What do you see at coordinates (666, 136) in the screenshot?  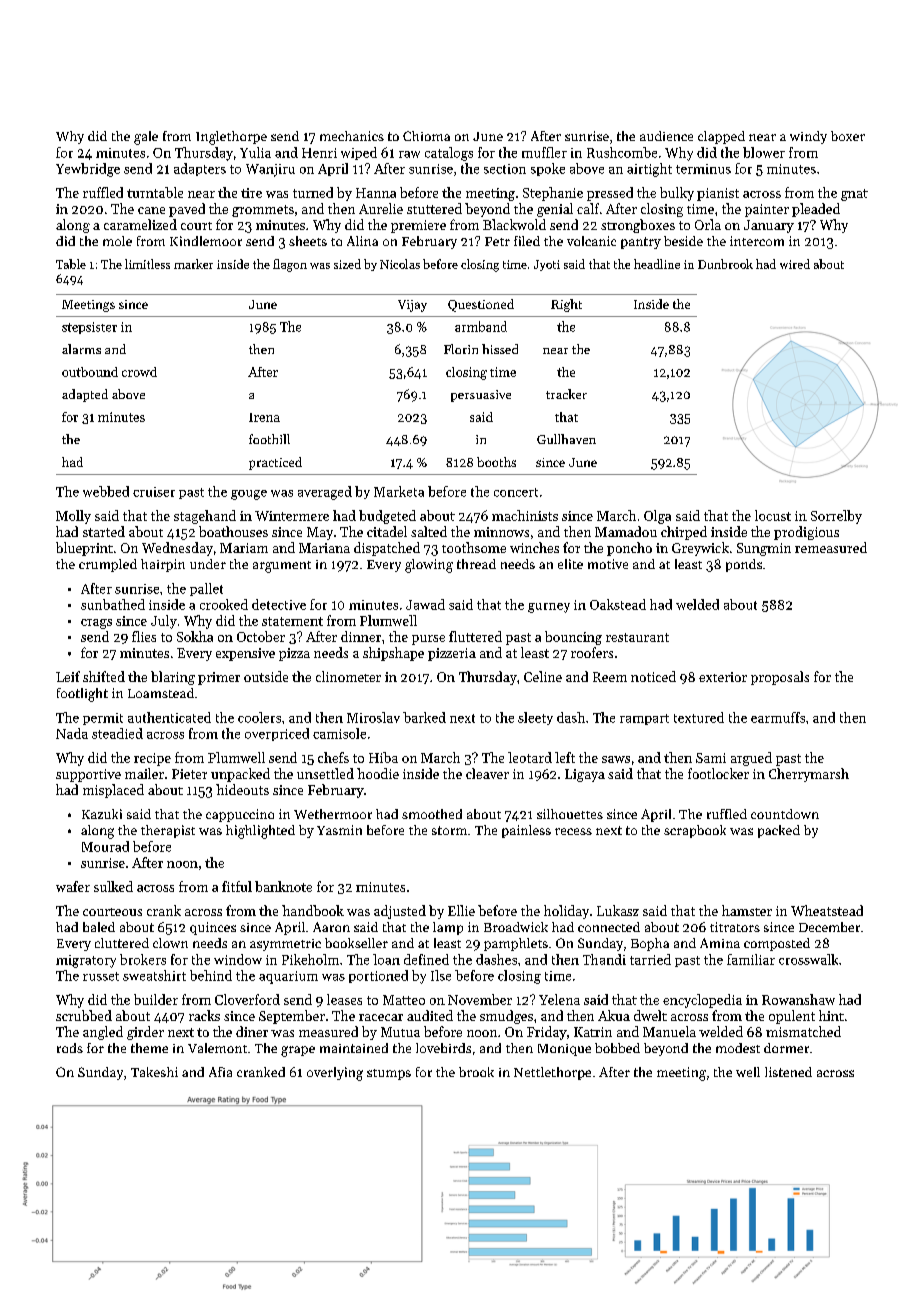 I see `audience` at bounding box center [666, 136].
